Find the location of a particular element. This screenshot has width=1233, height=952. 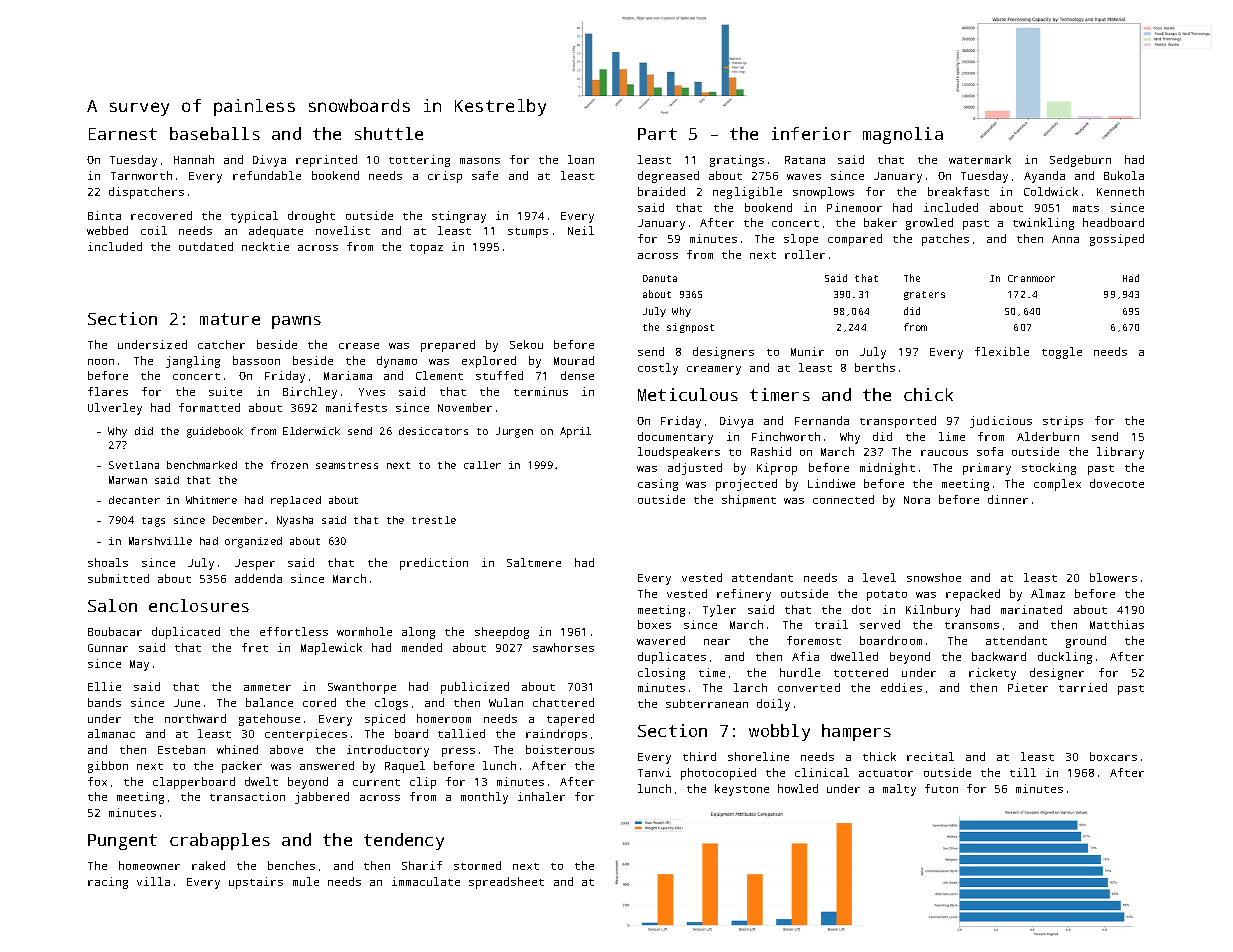

subterranean is located at coordinates (707, 703).
